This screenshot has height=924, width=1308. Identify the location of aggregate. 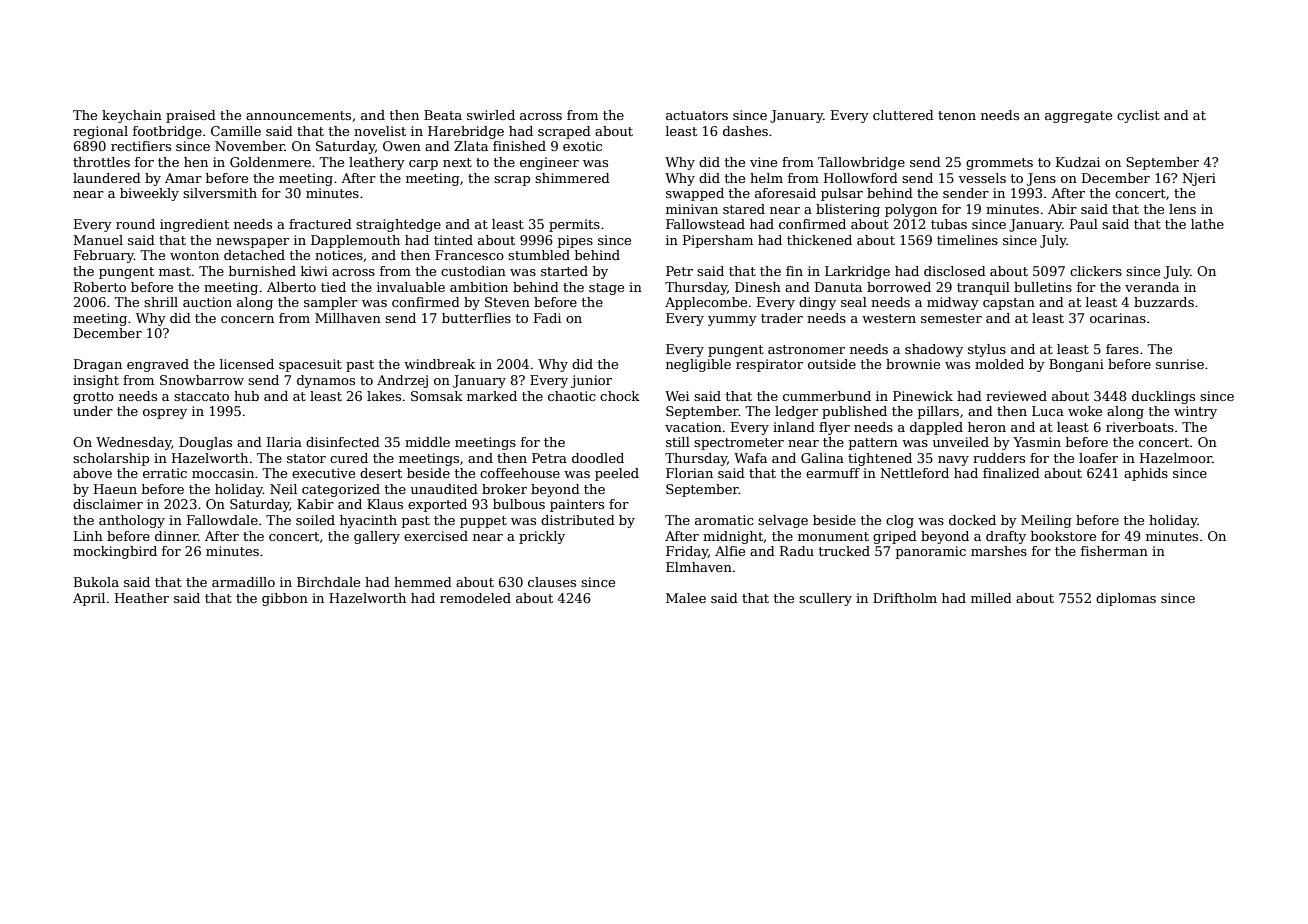
(1078, 117).
